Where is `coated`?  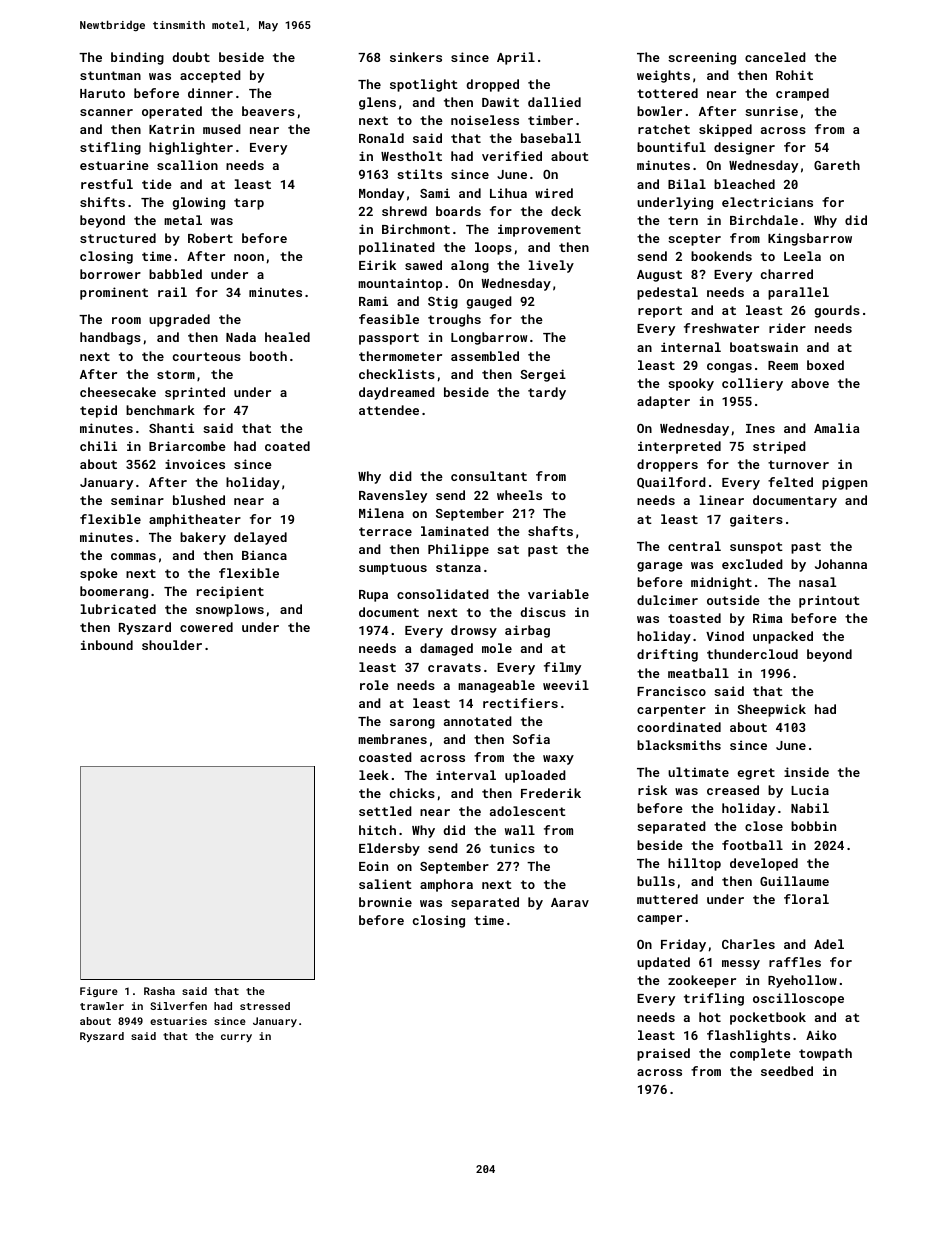 coated is located at coordinates (287, 446).
